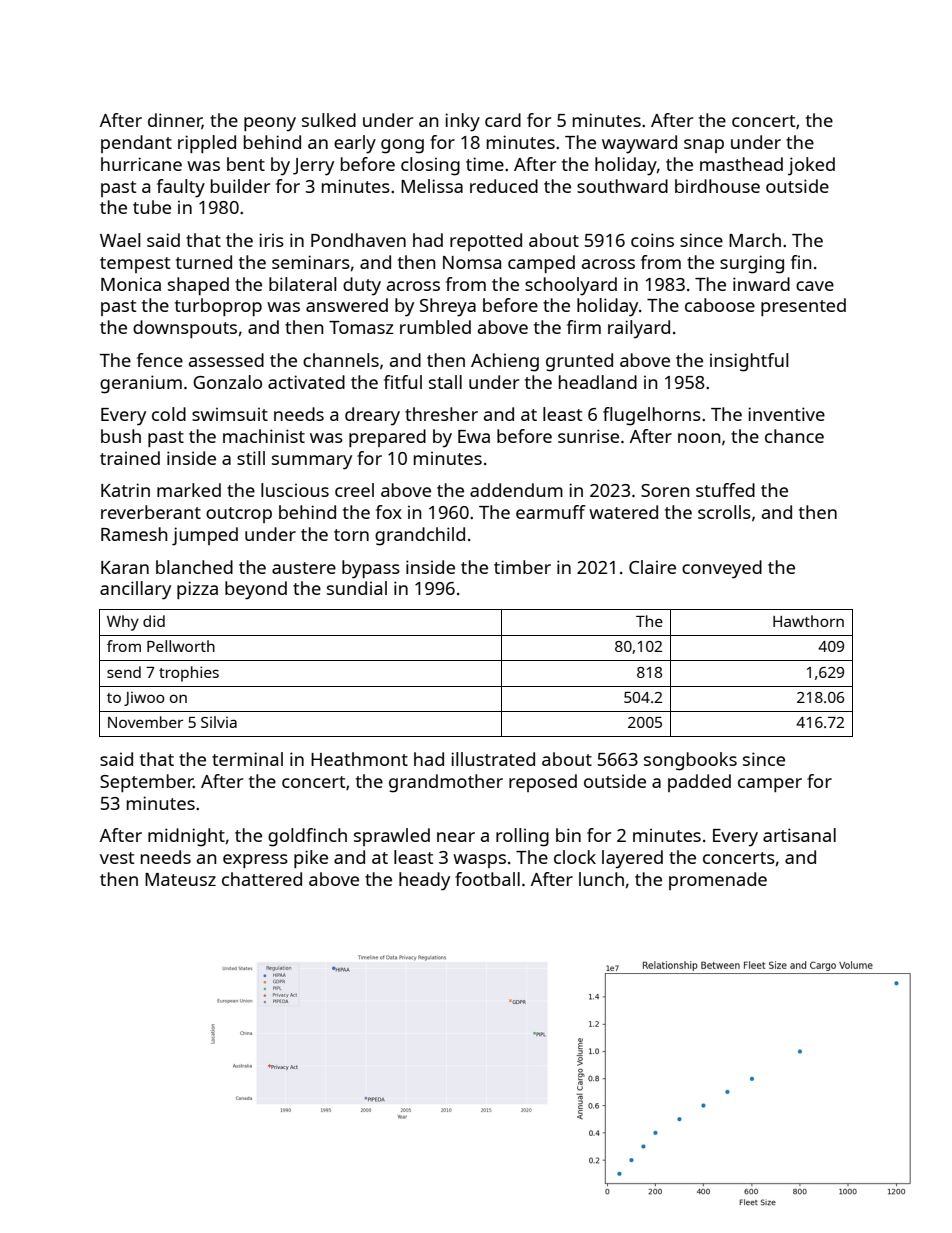 This screenshot has width=952, height=1233. What do you see at coordinates (722, 569) in the screenshot?
I see `conveyed` at bounding box center [722, 569].
